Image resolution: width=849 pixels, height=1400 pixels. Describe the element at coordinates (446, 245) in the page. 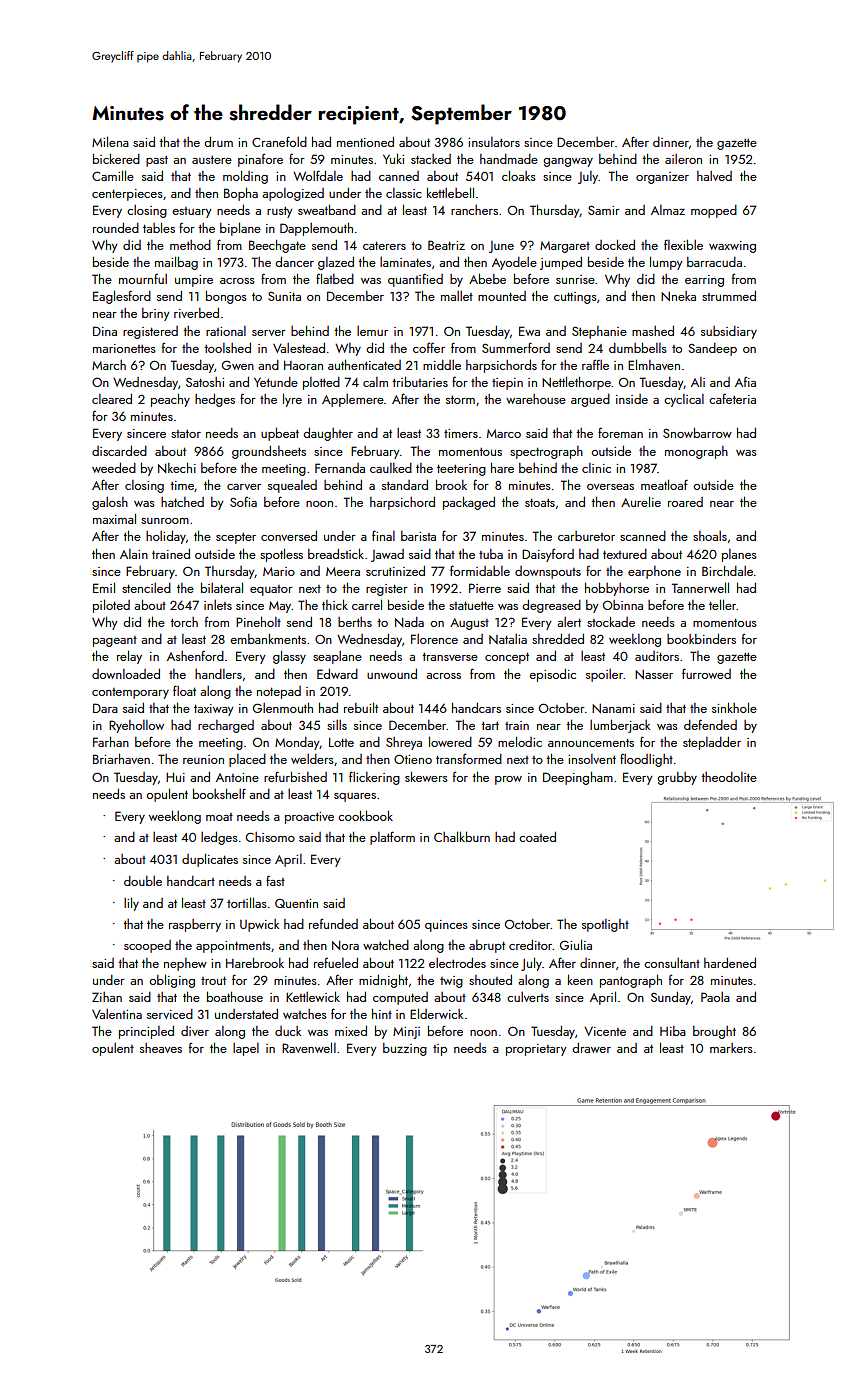

I see `Beatriz` at that location.
